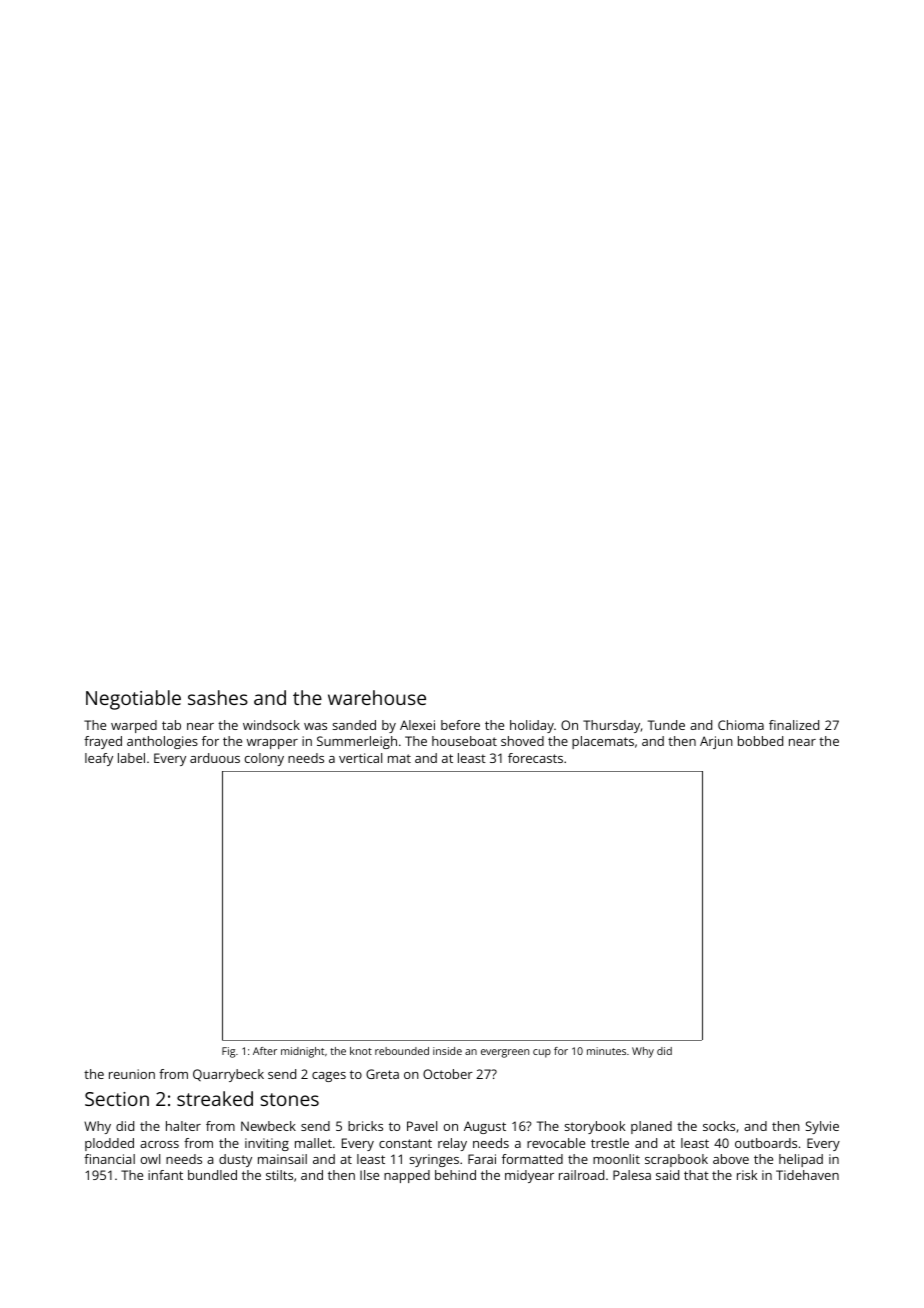 The image size is (924, 1308). What do you see at coordinates (218, 697) in the document?
I see `sashes` at bounding box center [218, 697].
